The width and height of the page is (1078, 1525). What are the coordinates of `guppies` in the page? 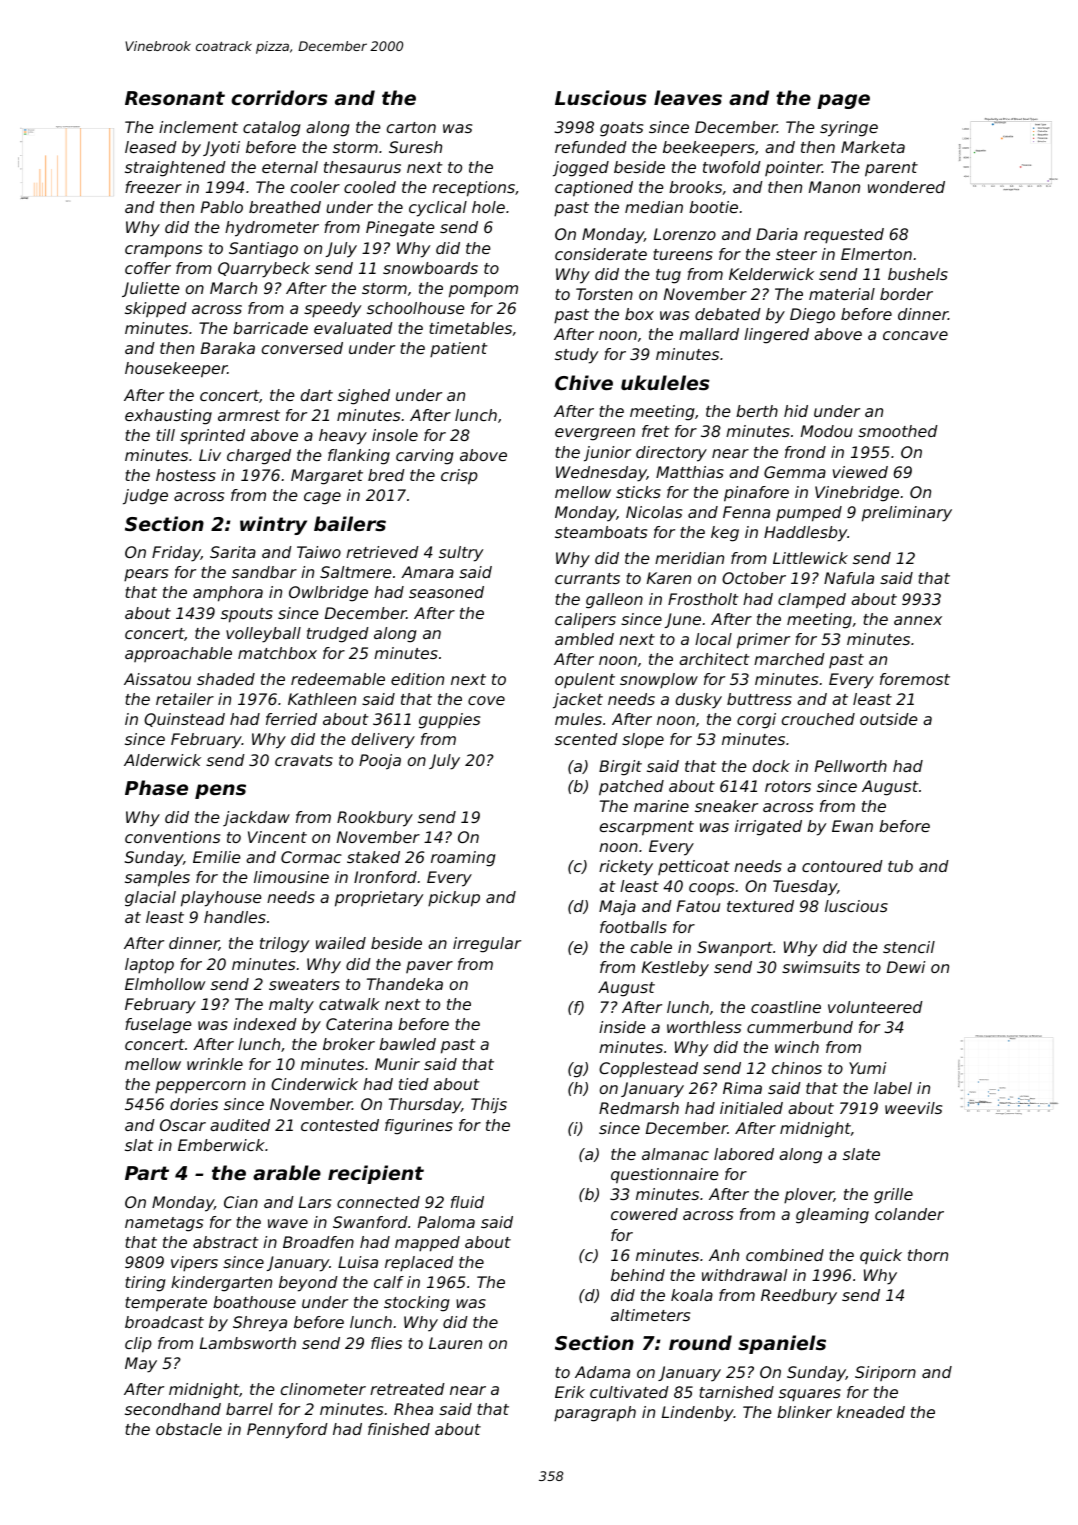 It's located at (449, 721).
